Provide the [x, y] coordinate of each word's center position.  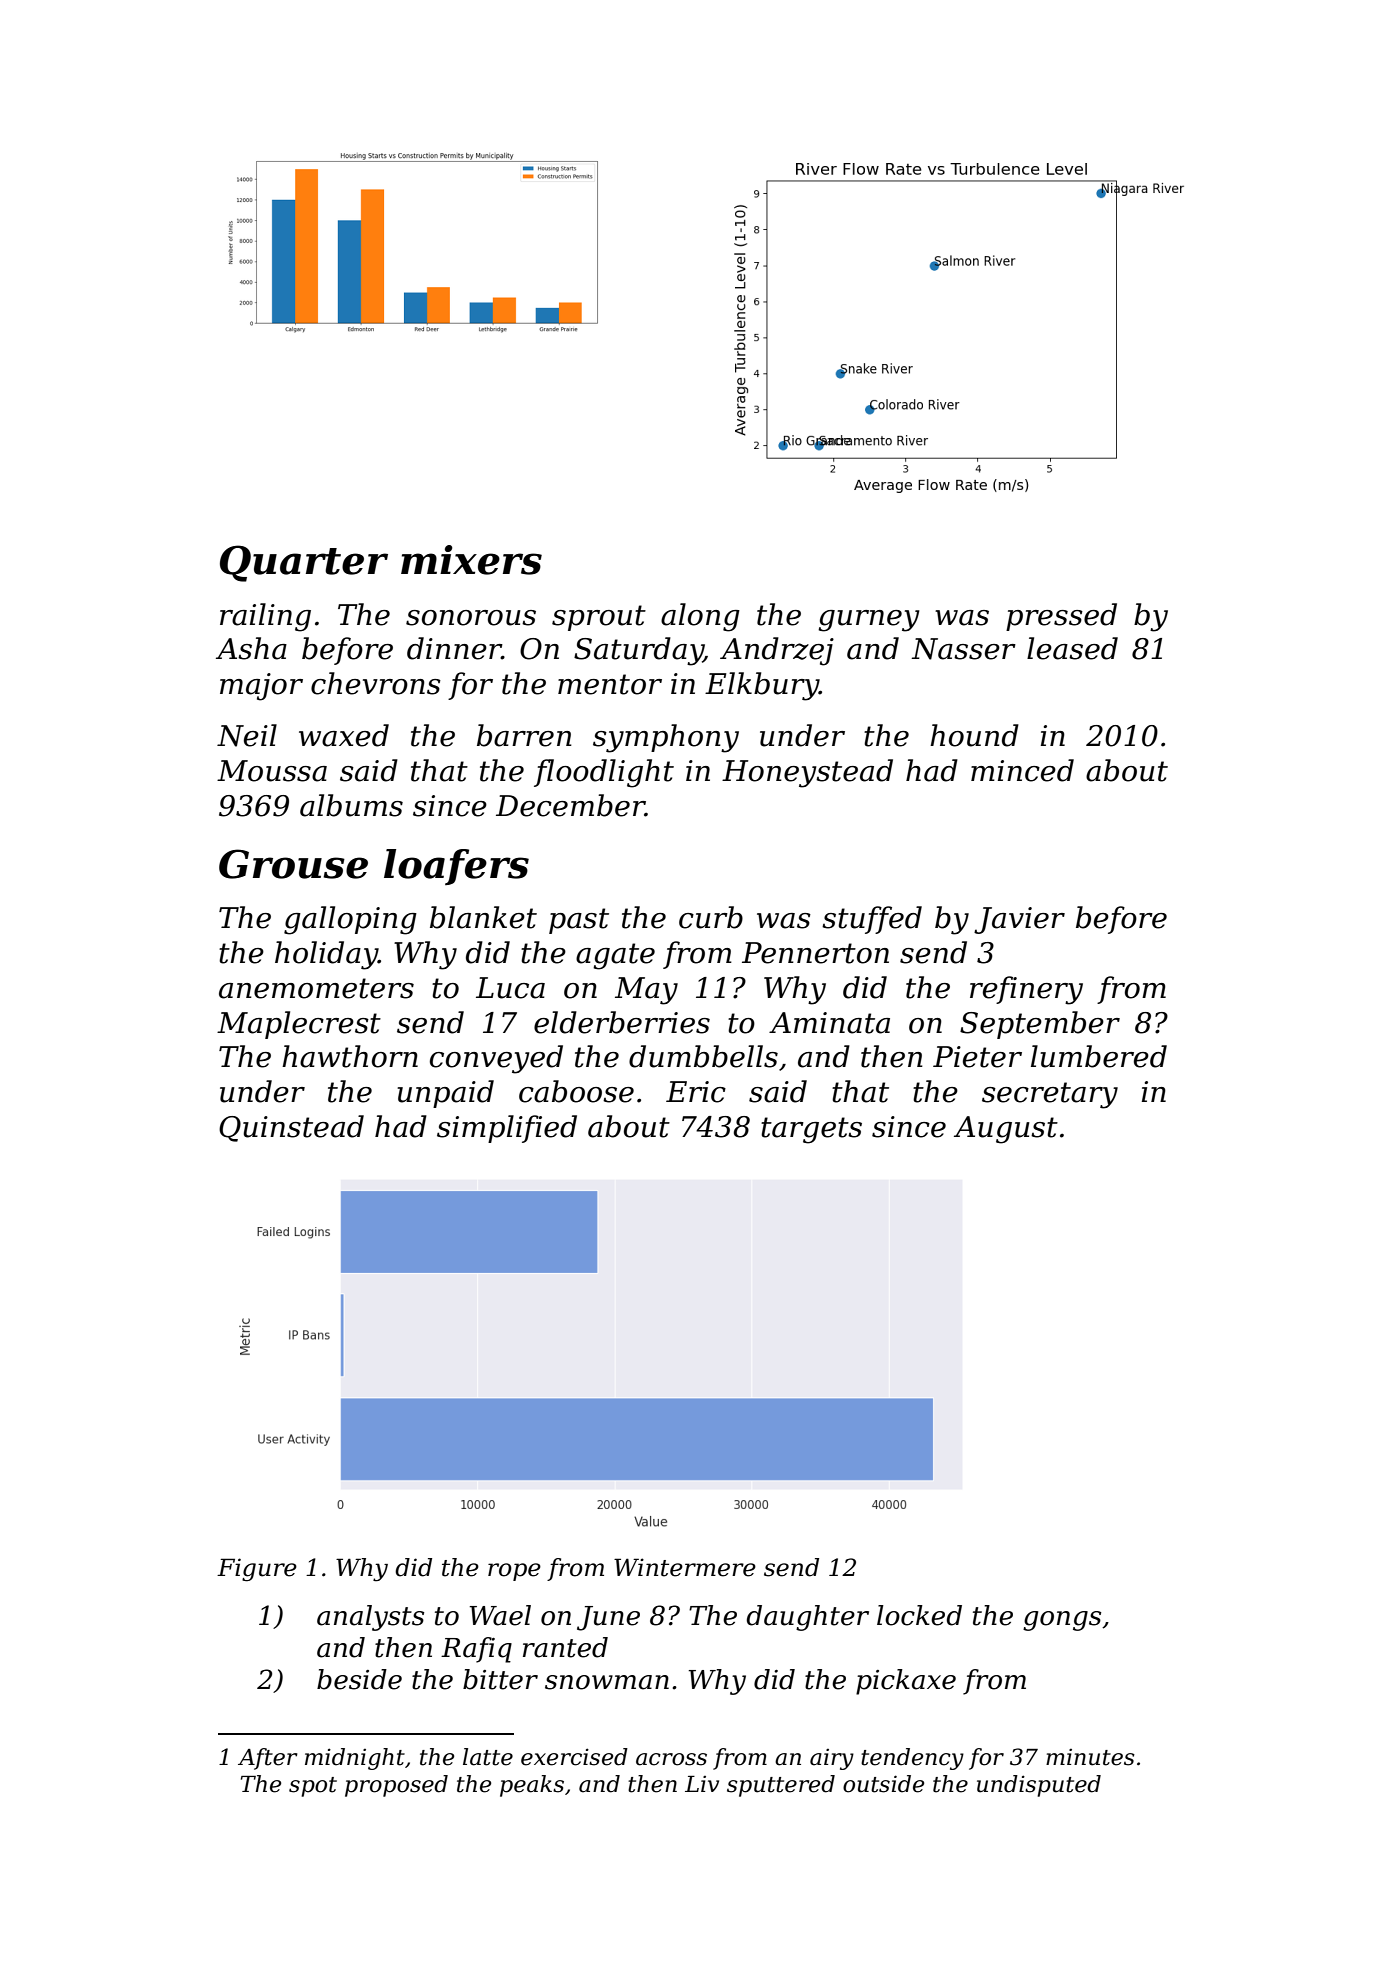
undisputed [1039, 1786]
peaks [532, 1786]
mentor [610, 684]
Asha [251, 648]
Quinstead [291, 1128]
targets [811, 1130]
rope [514, 1572]
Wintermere [685, 1567]
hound [974, 735]
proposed [396, 1786]
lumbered [1099, 1056]
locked [919, 1615]
